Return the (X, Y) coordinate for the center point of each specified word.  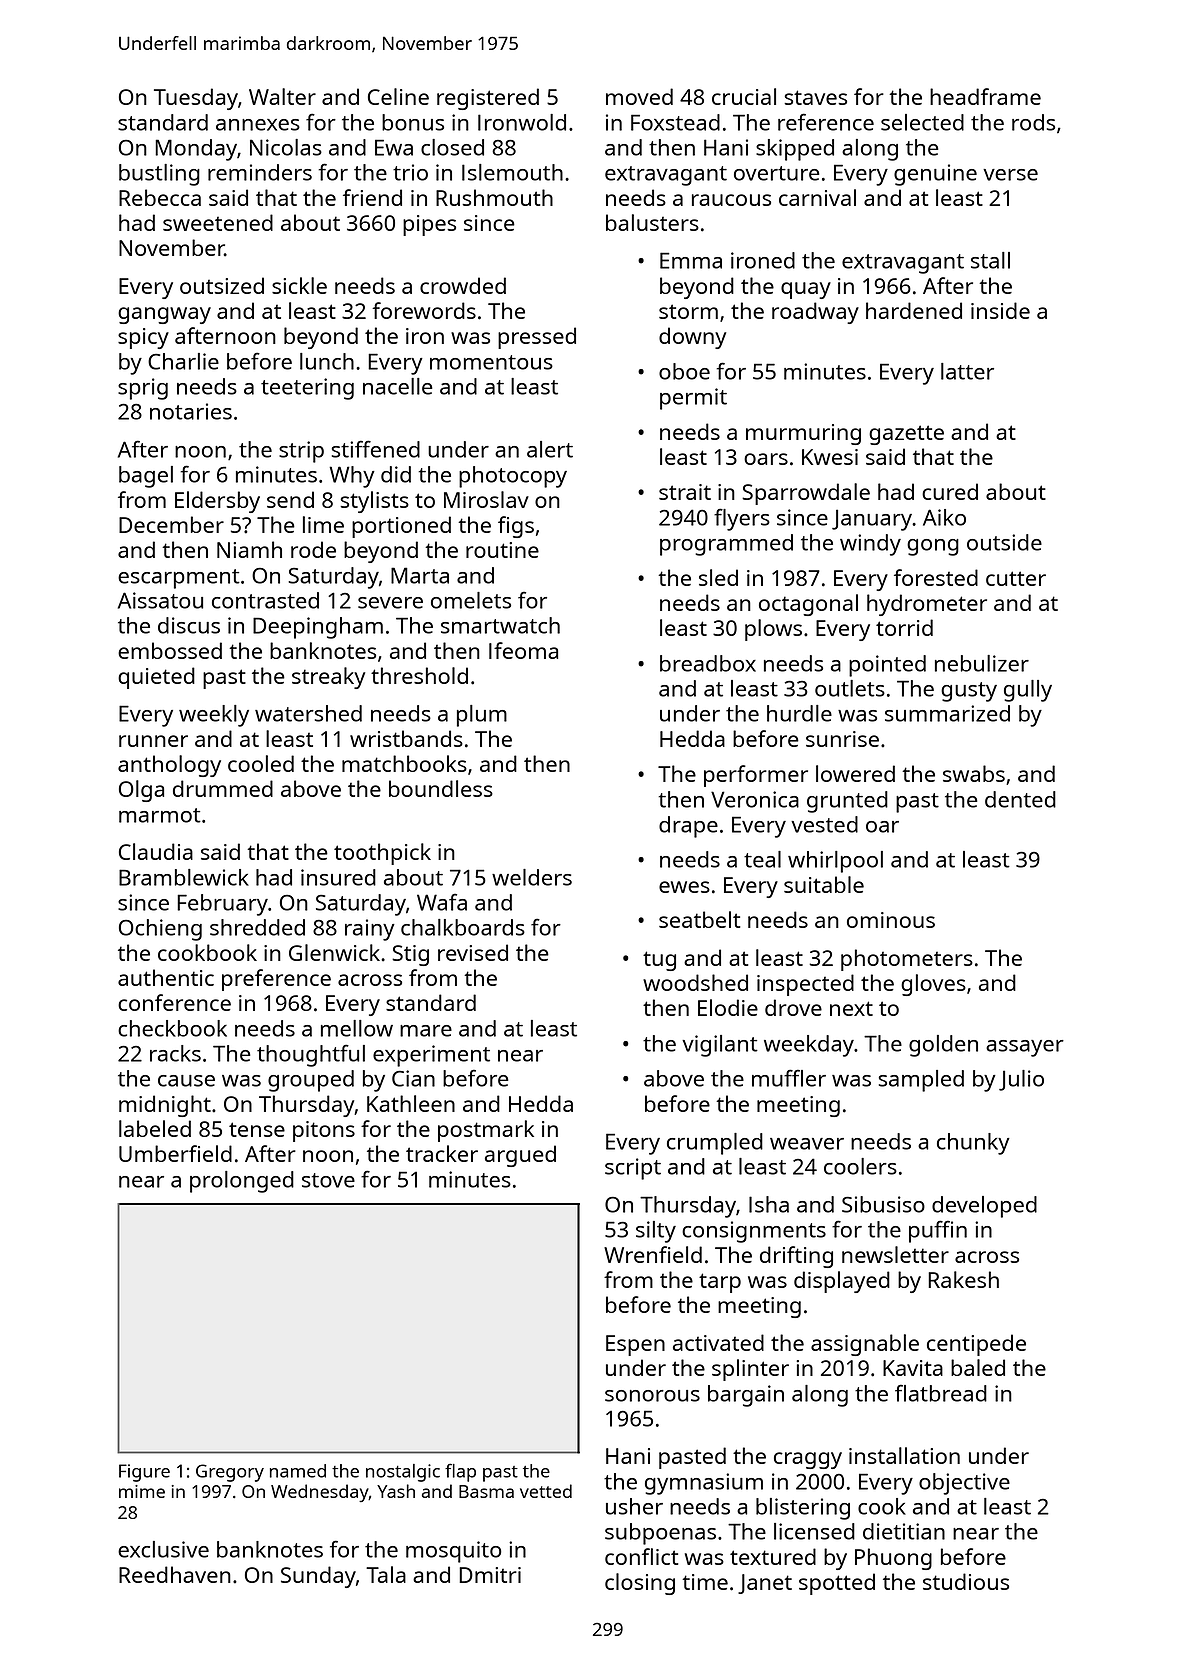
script (633, 1169)
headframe (985, 96)
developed (984, 1207)
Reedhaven (175, 1574)
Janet (765, 1584)
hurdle (799, 713)
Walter (282, 96)
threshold (419, 675)
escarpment (179, 579)
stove (328, 1180)
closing (640, 1584)
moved (639, 96)
